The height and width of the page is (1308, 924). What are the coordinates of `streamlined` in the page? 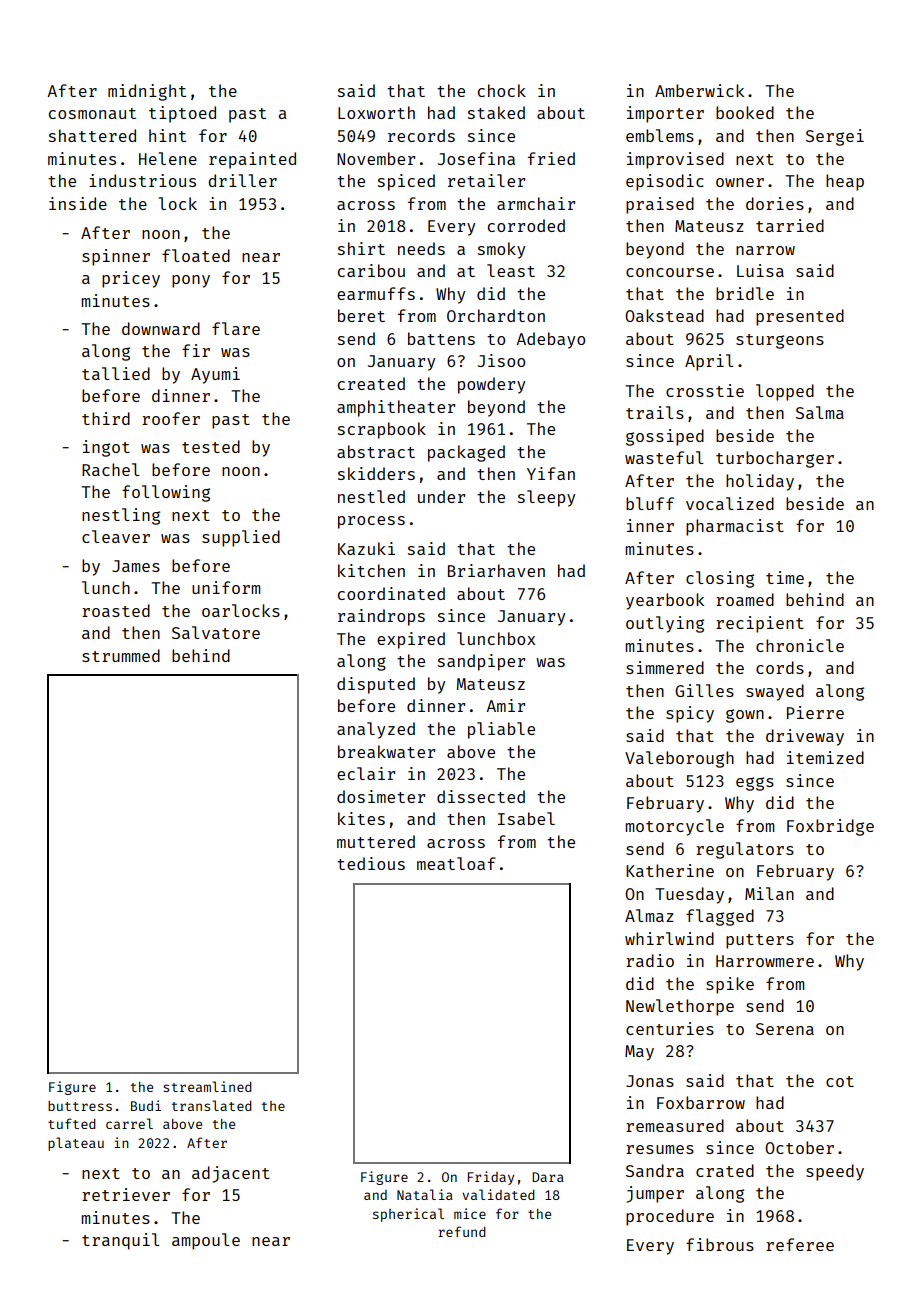 It's located at (207, 1086).
